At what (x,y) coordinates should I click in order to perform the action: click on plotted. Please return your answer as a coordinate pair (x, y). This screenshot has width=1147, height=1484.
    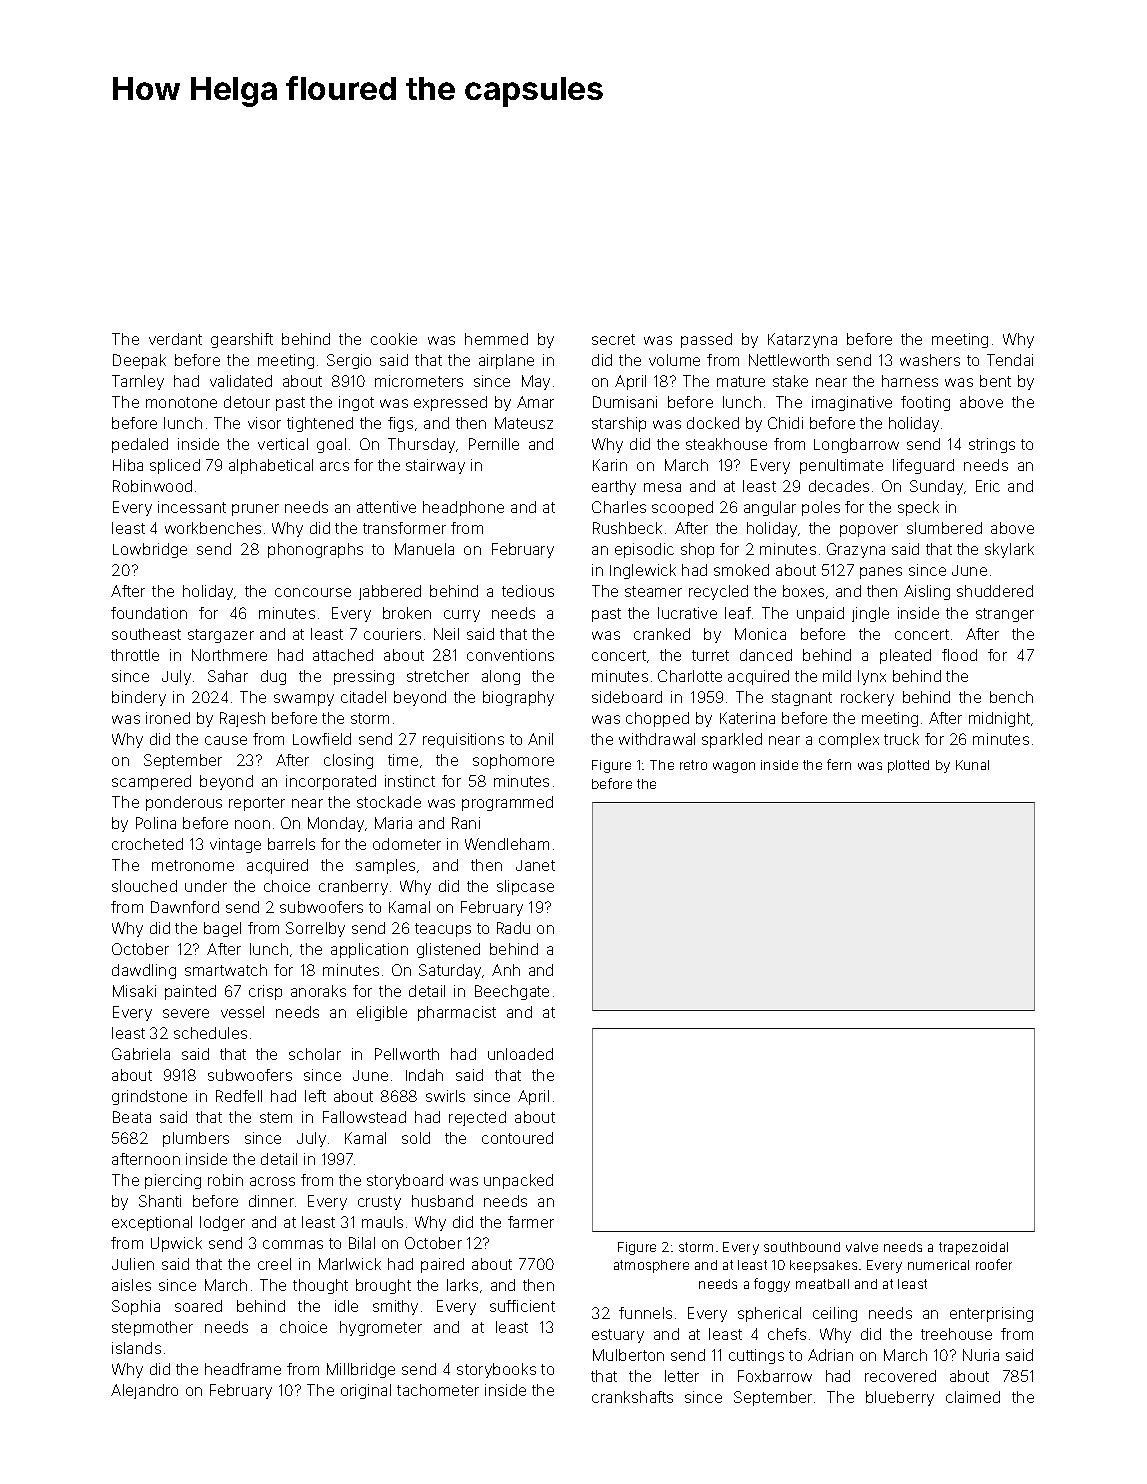
    Looking at the image, I should click on (908, 766).
